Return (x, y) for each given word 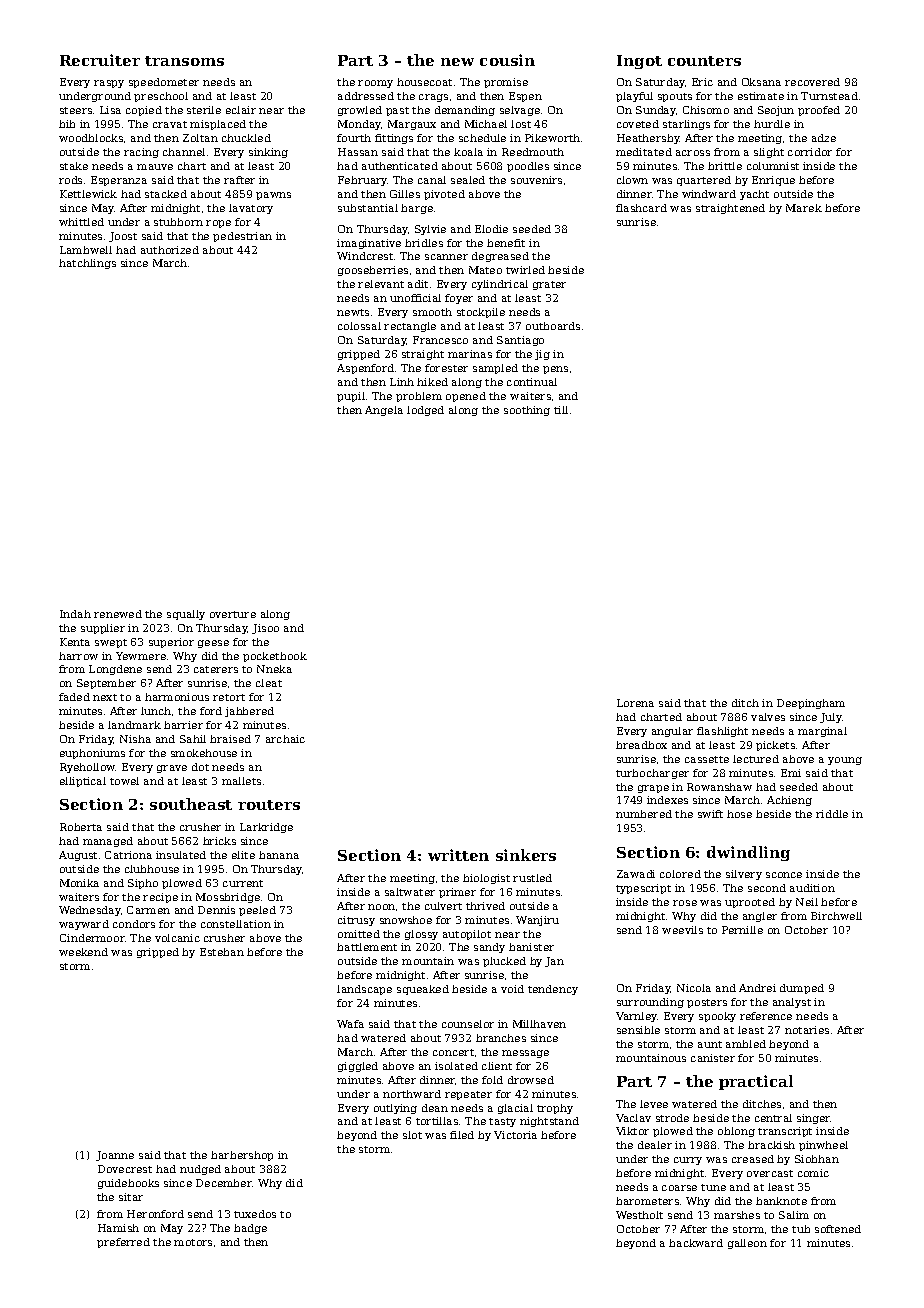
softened (838, 1229)
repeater (468, 1095)
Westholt (639, 1215)
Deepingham (811, 704)
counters (704, 61)
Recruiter (100, 60)
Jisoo (265, 629)
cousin (507, 60)
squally (186, 615)
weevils (682, 930)
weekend (83, 952)
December (224, 1183)
